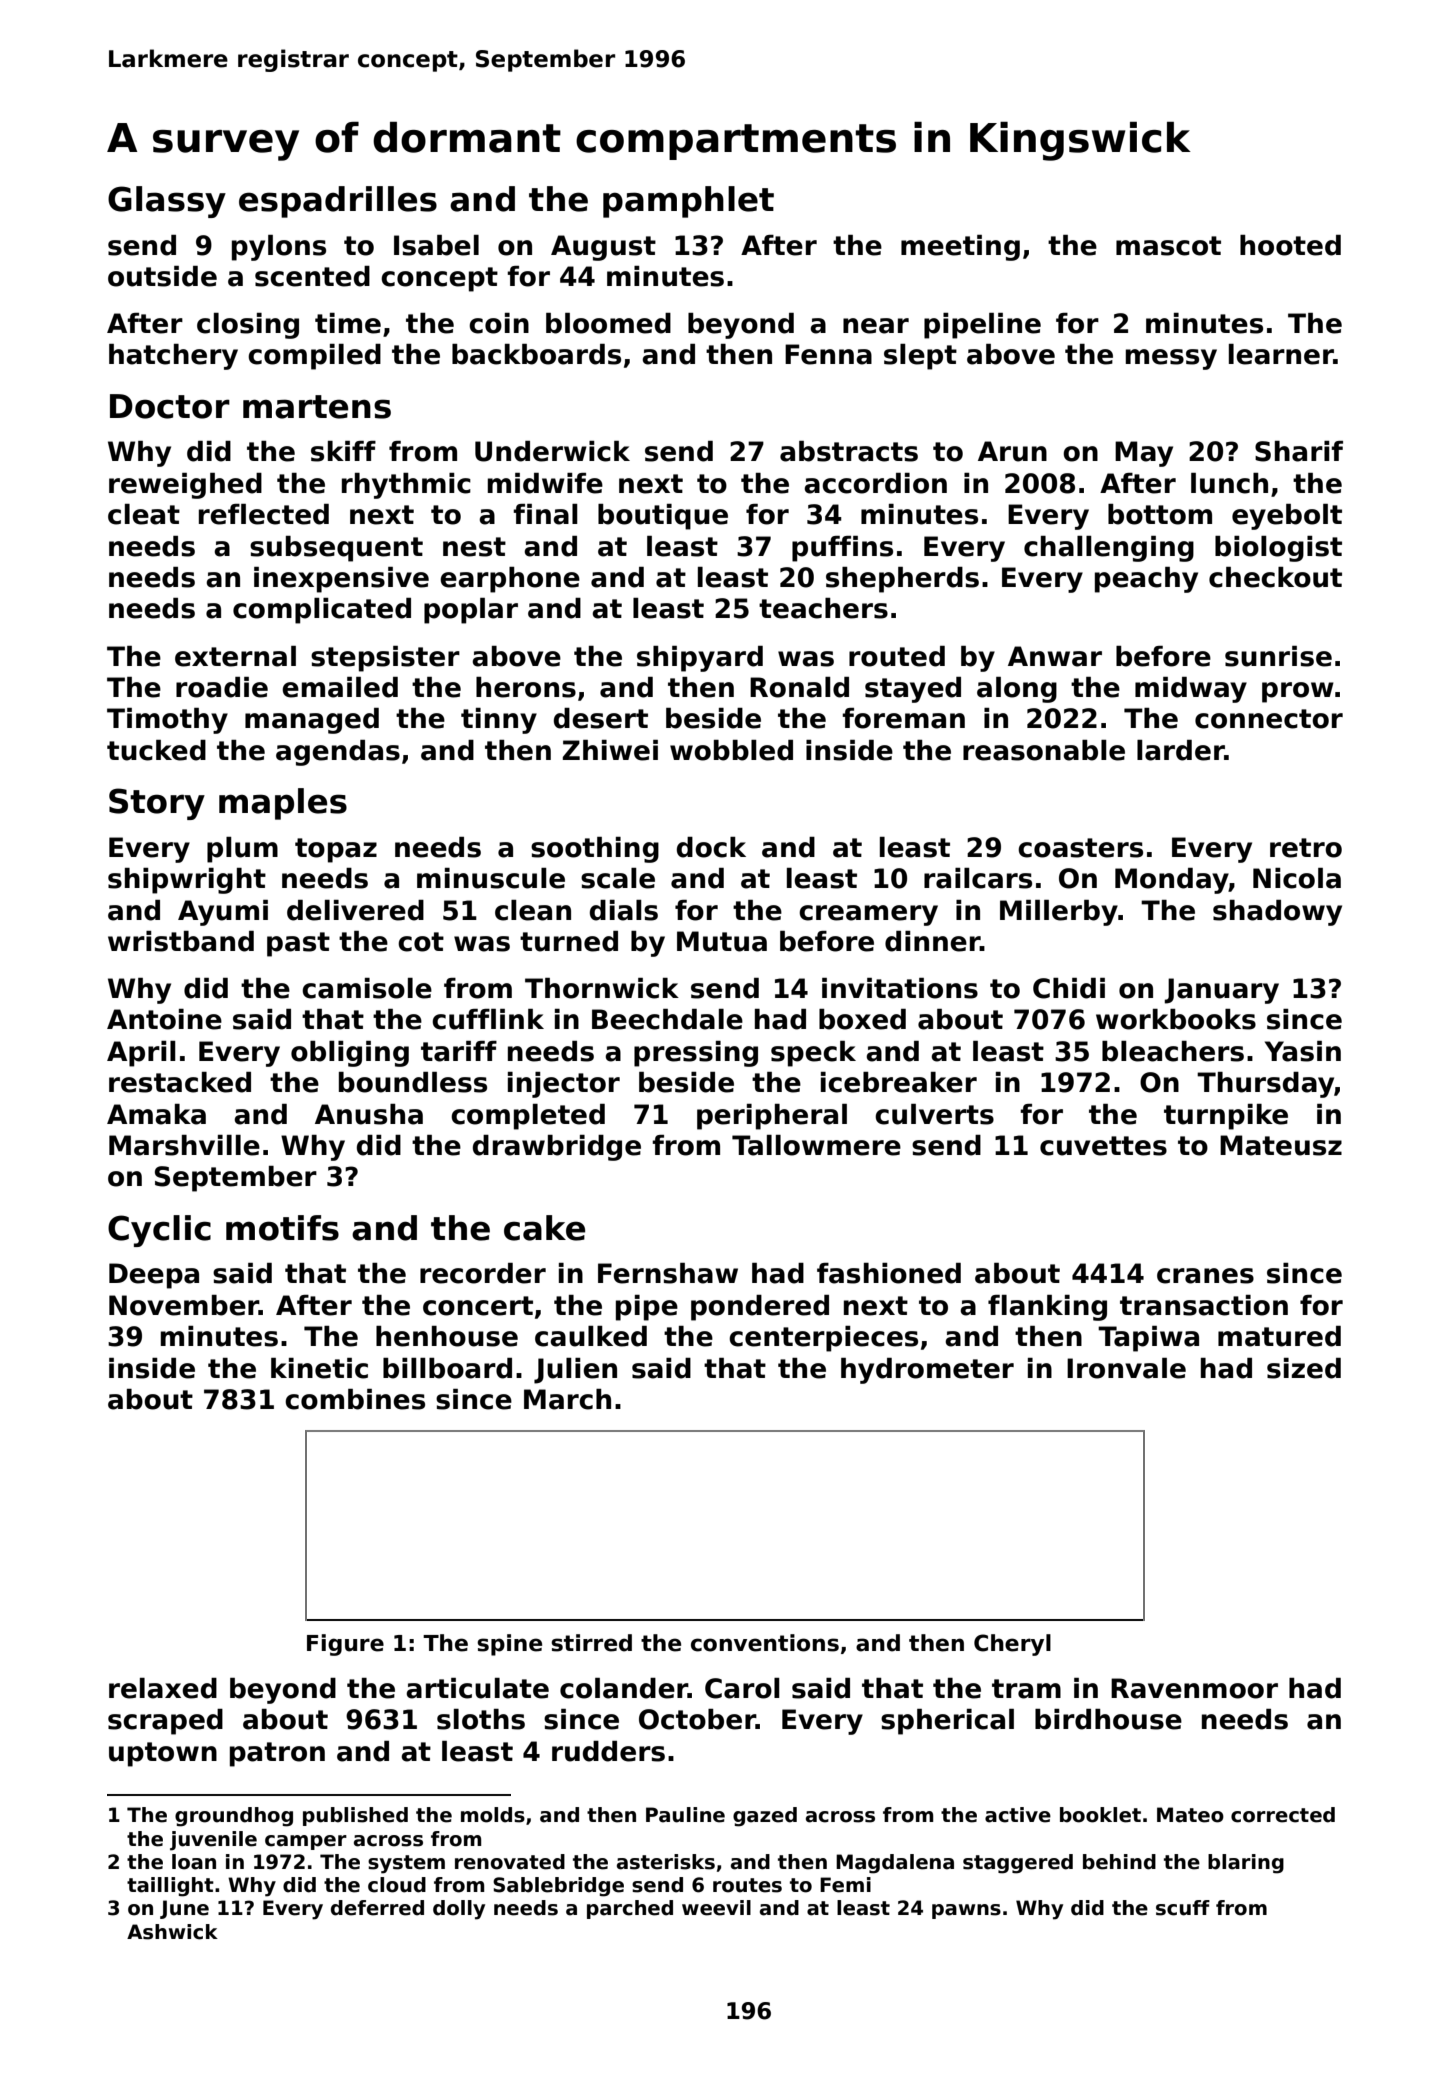  What do you see at coordinates (1298, 692) in the image?
I see `prow` at bounding box center [1298, 692].
